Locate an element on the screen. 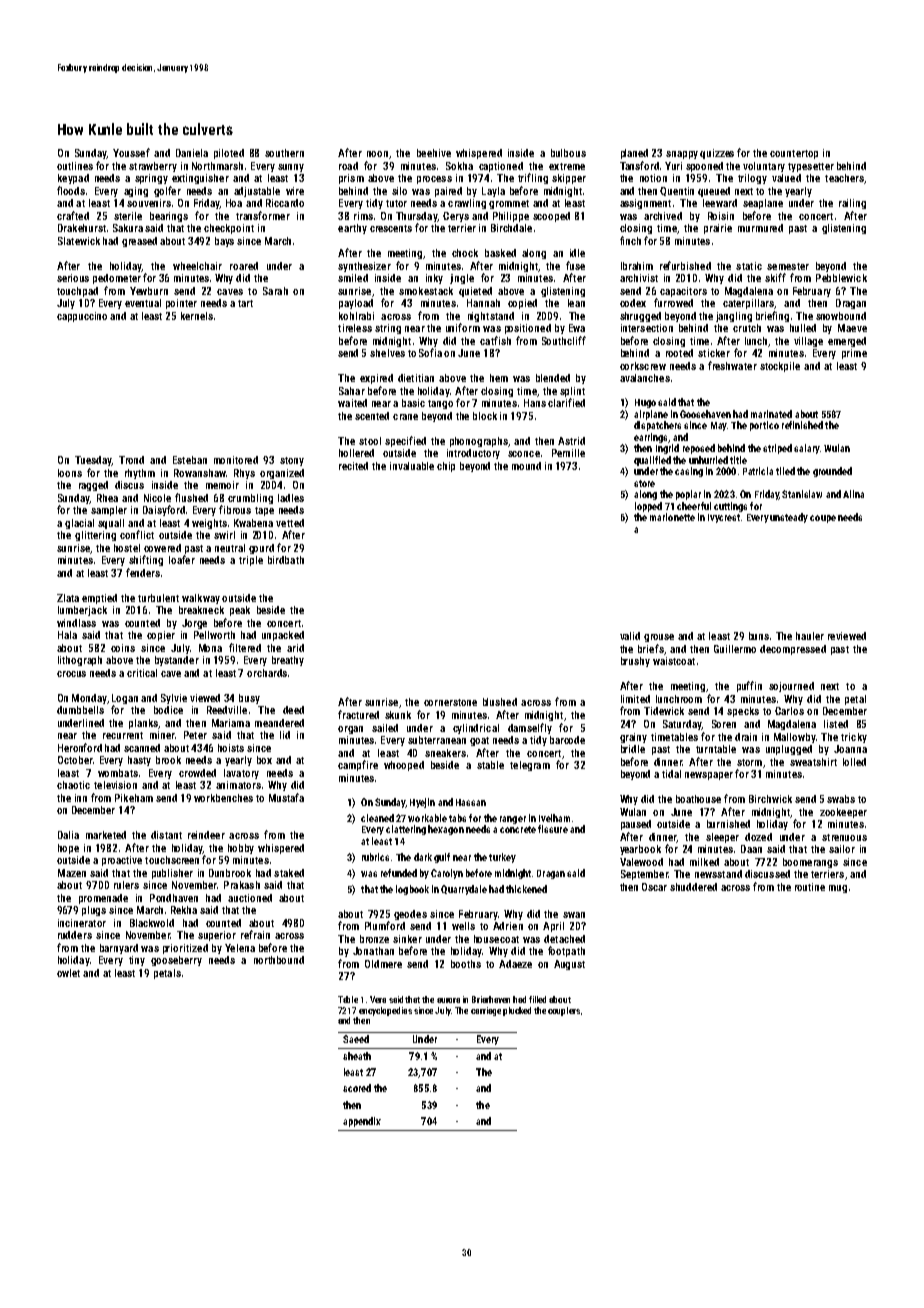  Hyejin is located at coordinates (422, 803).
